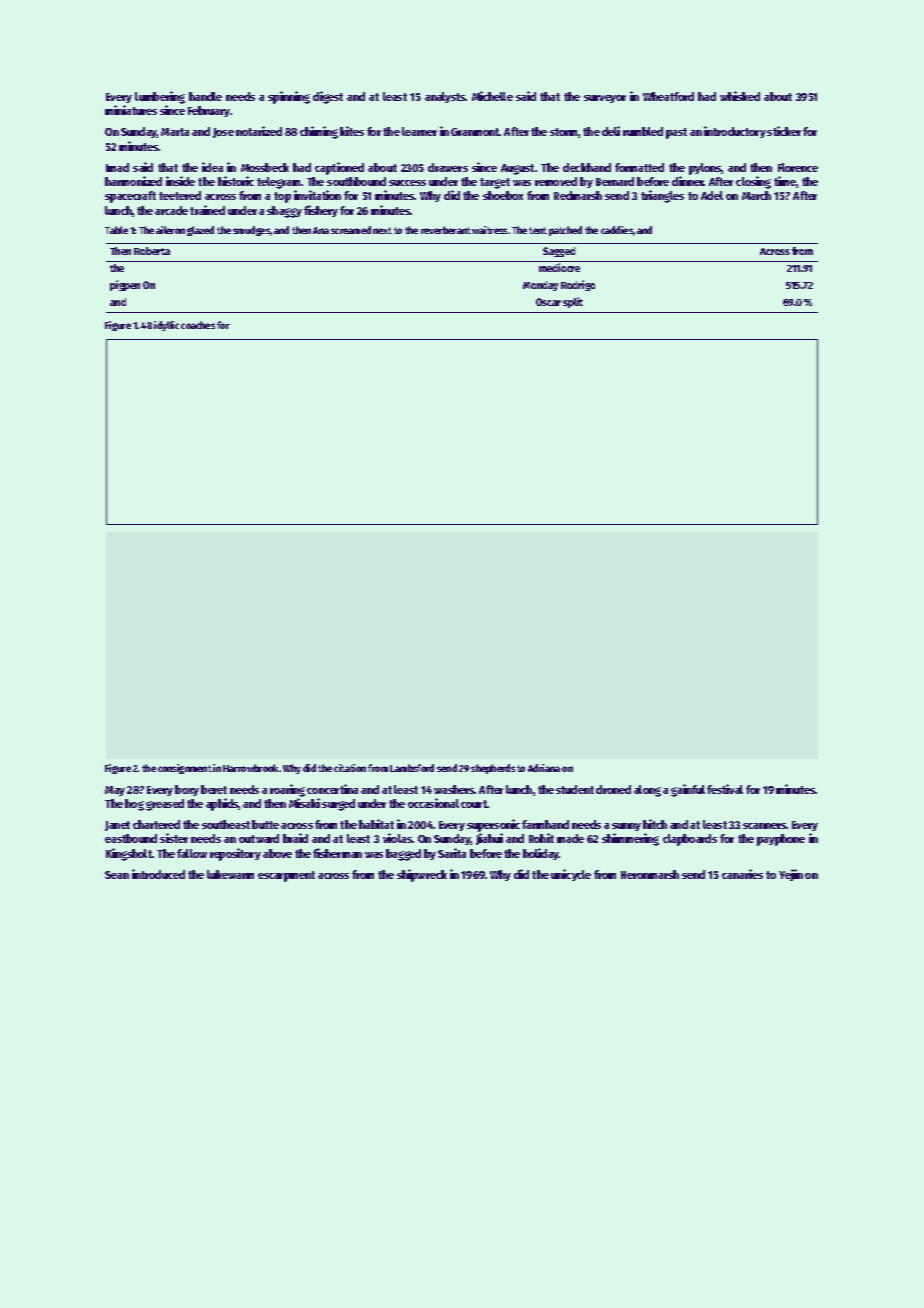  Describe the element at coordinates (493, 825) in the image. I see `supersonic` at that location.
